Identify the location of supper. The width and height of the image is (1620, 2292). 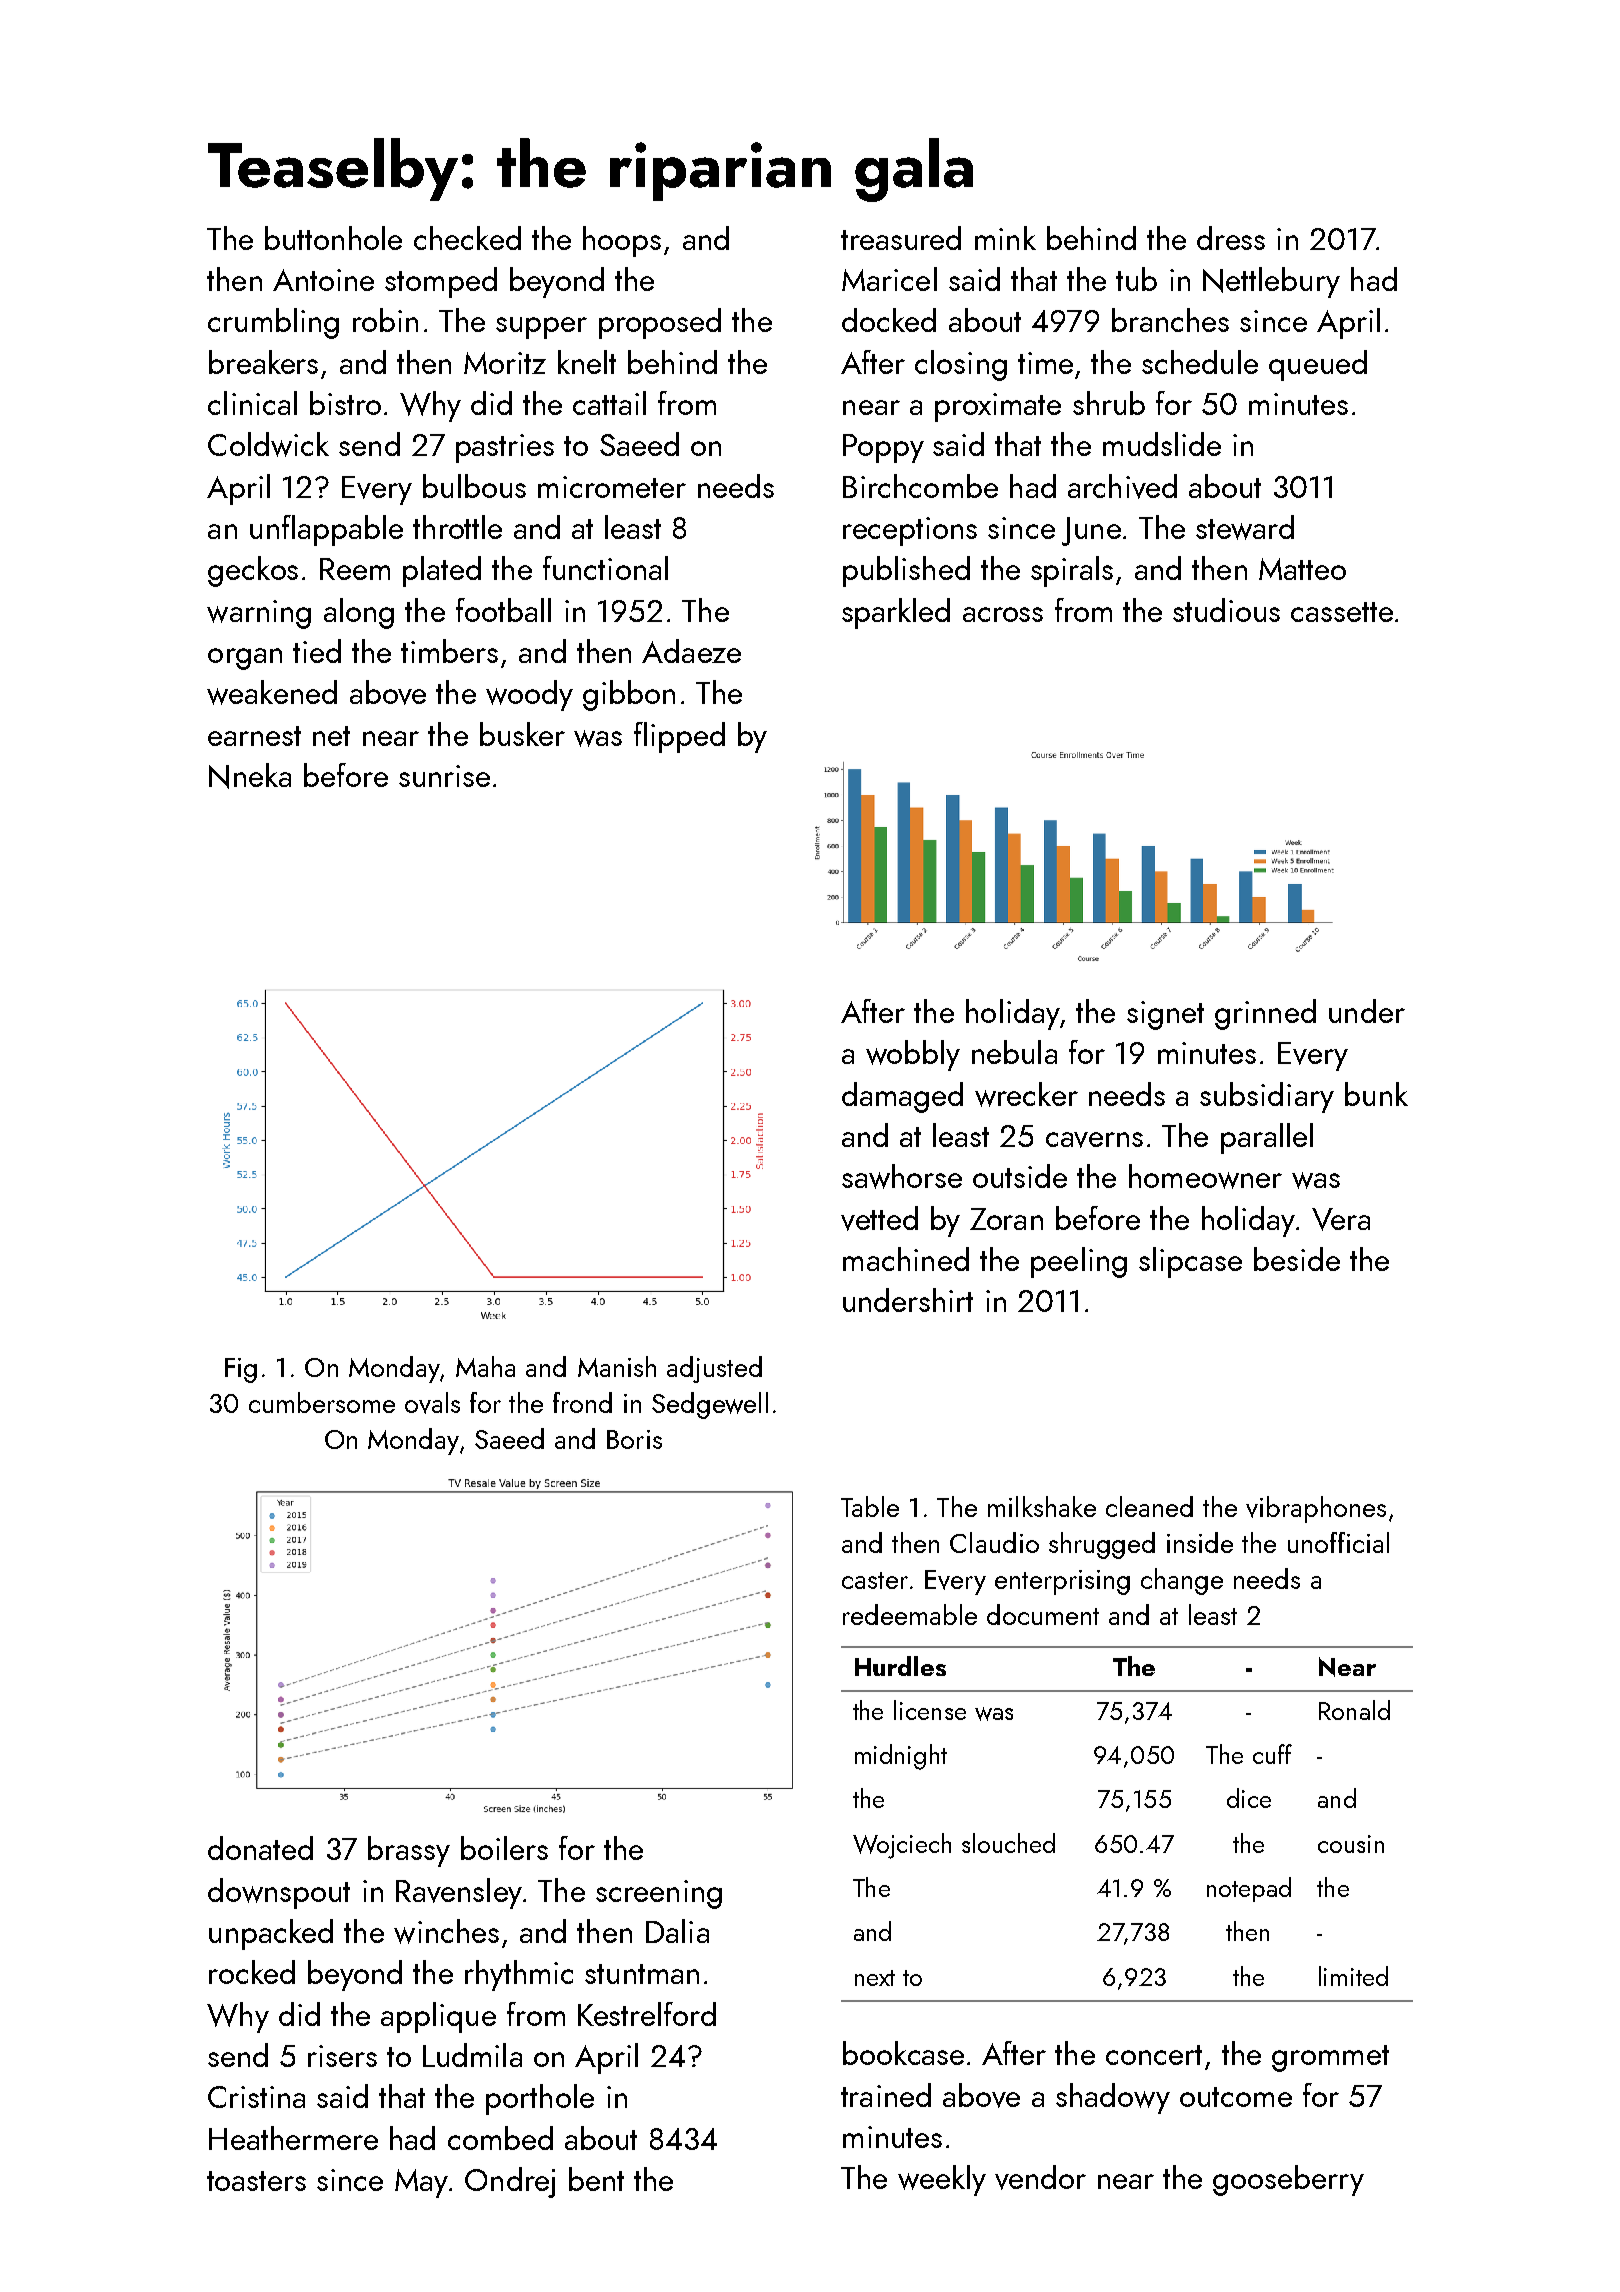
(541, 328).
